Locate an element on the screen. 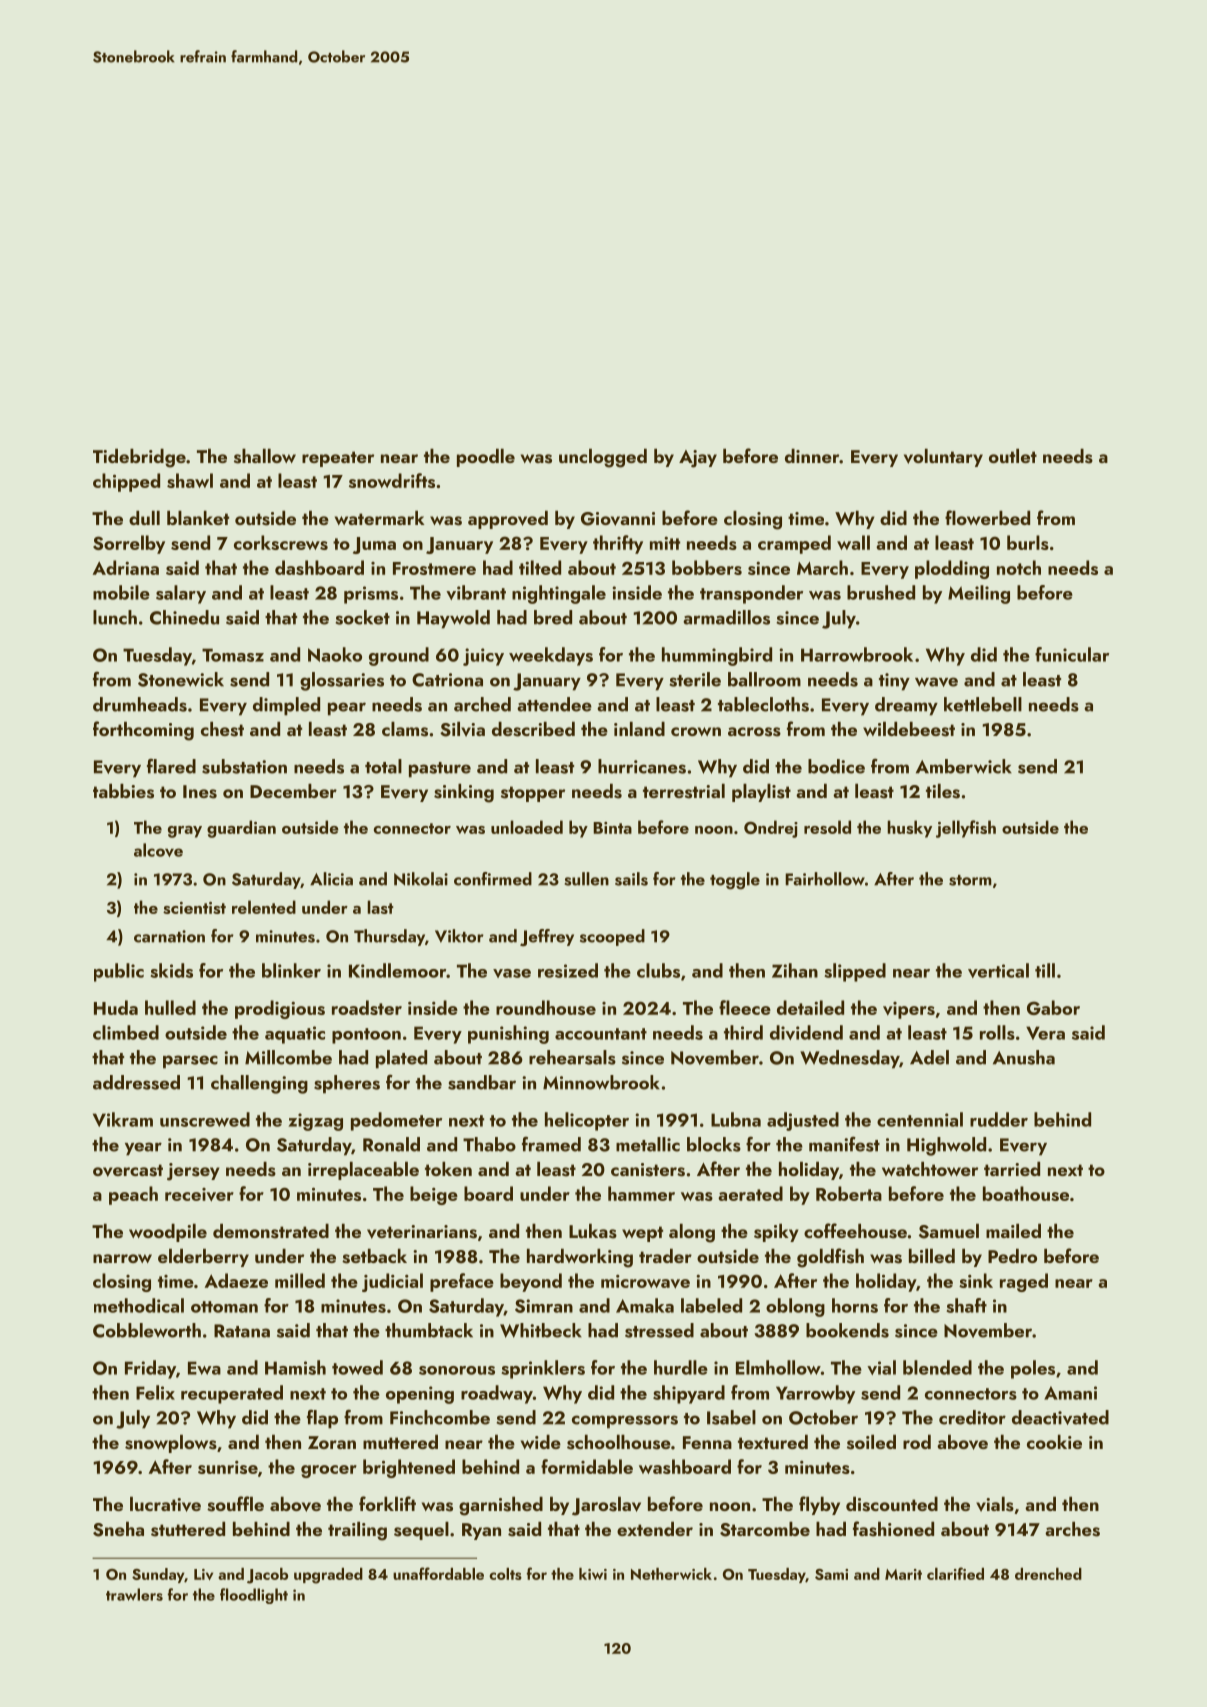 This screenshot has height=1707, width=1207. veterinarians is located at coordinates (422, 1232).
